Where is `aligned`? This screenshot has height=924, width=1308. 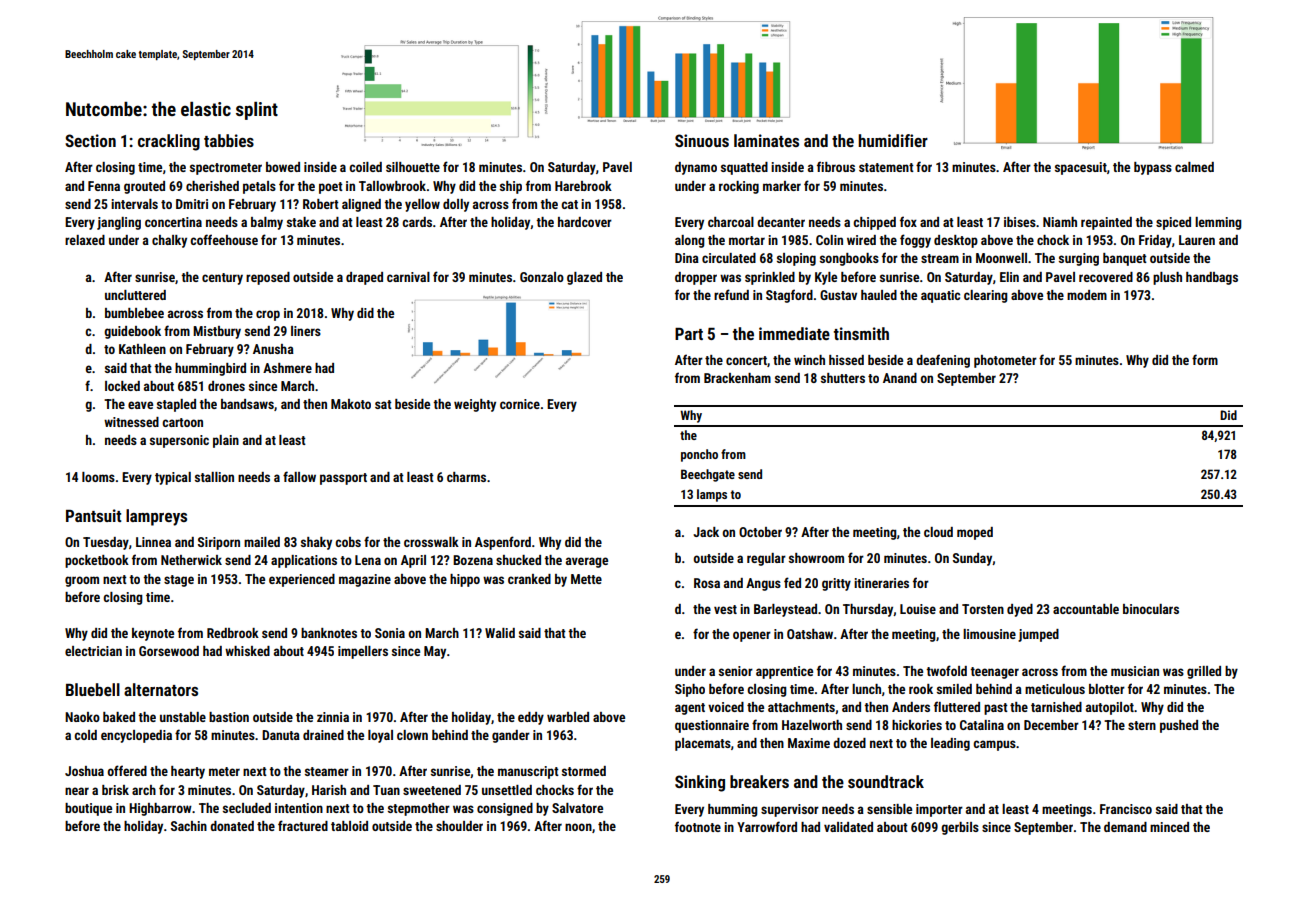 aligned is located at coordinates (361, 205).
